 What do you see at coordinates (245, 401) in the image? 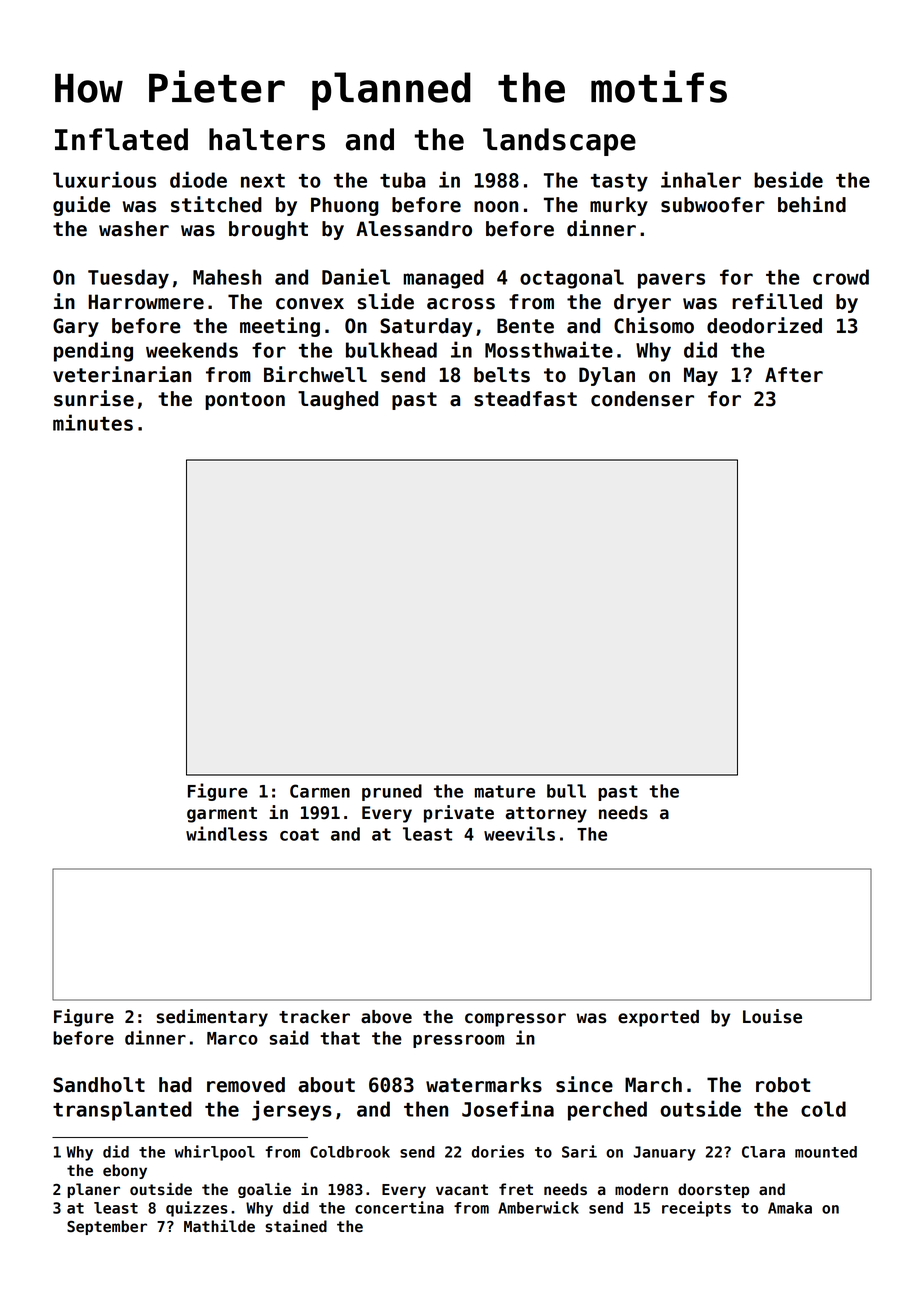
I see `pontoon` at bounding box center [245, 401].
